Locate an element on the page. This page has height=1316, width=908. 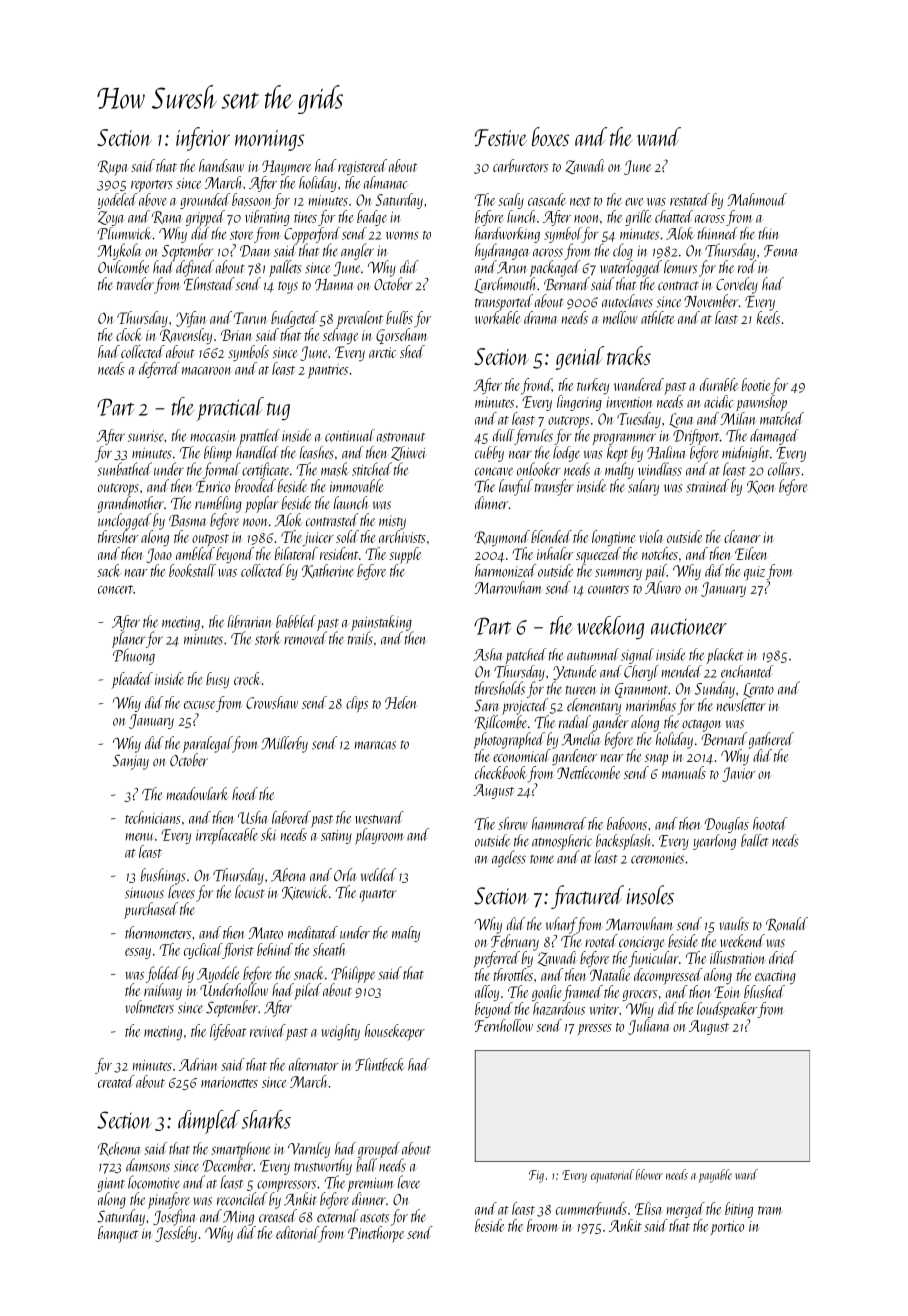
onlooker is located at coordinates (539, 469).
